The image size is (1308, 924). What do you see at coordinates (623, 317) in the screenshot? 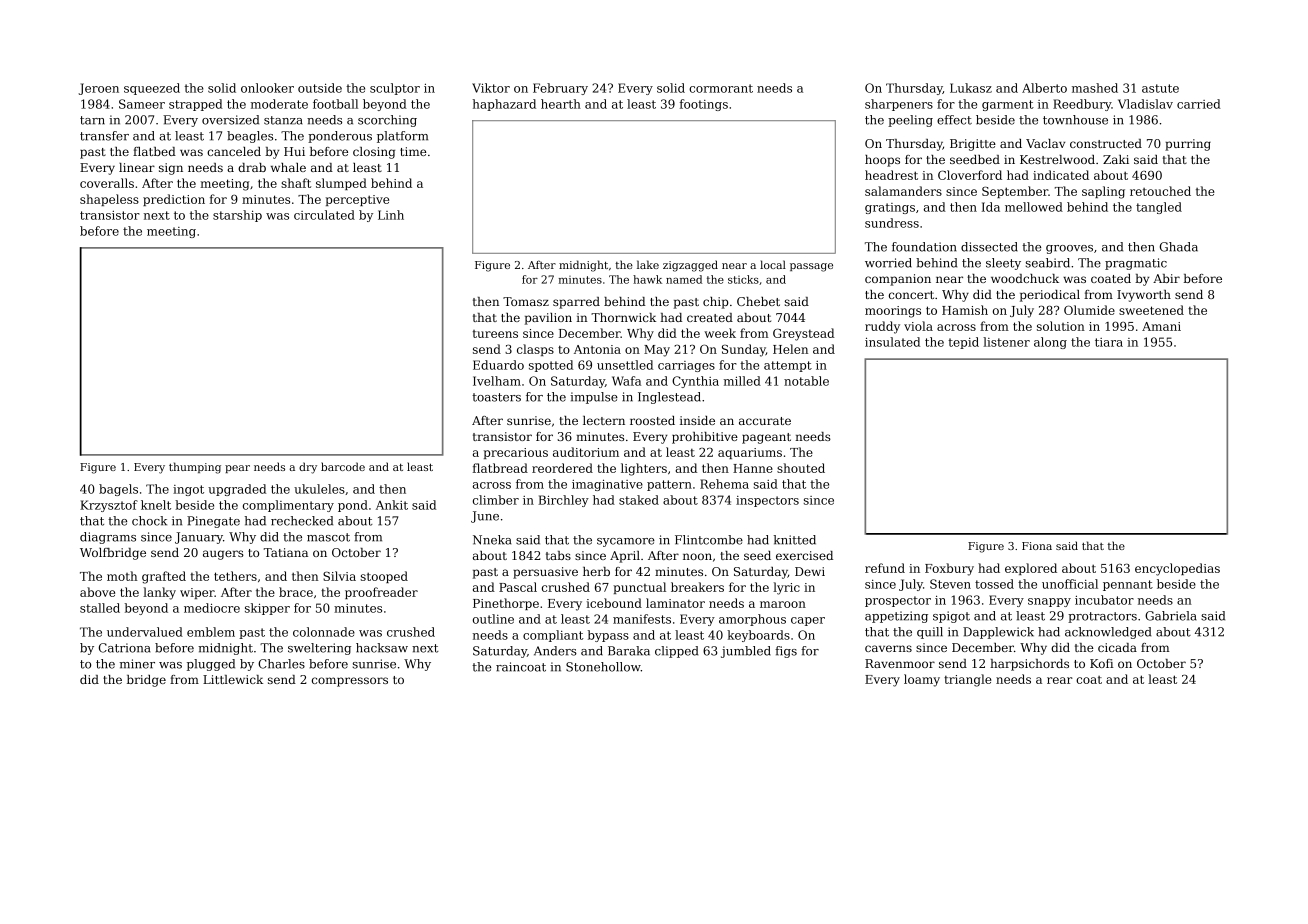
I see `Thornwick` at bounding box center [623, 317].
